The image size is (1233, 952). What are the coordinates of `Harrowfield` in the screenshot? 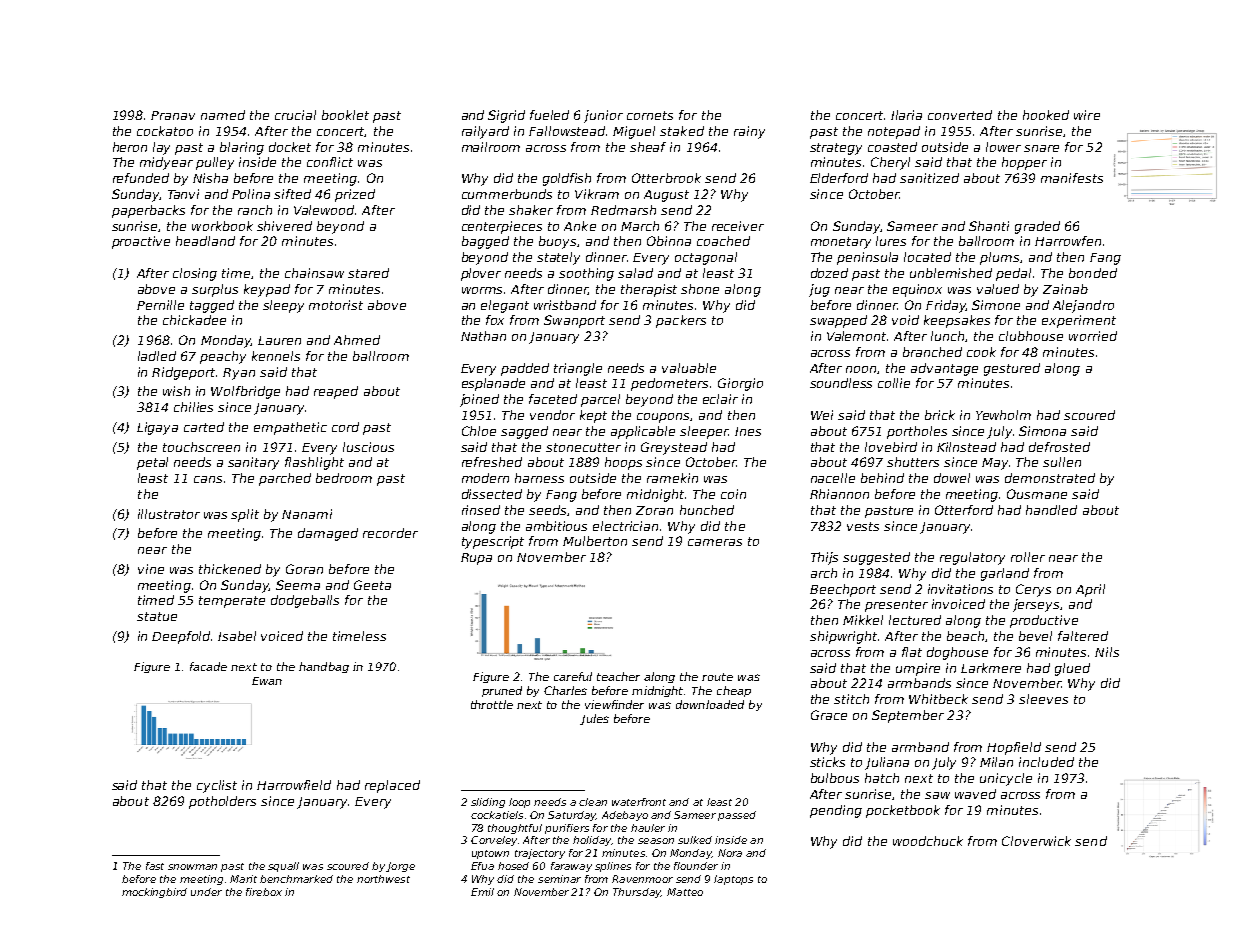 It's located at (294, 785).
